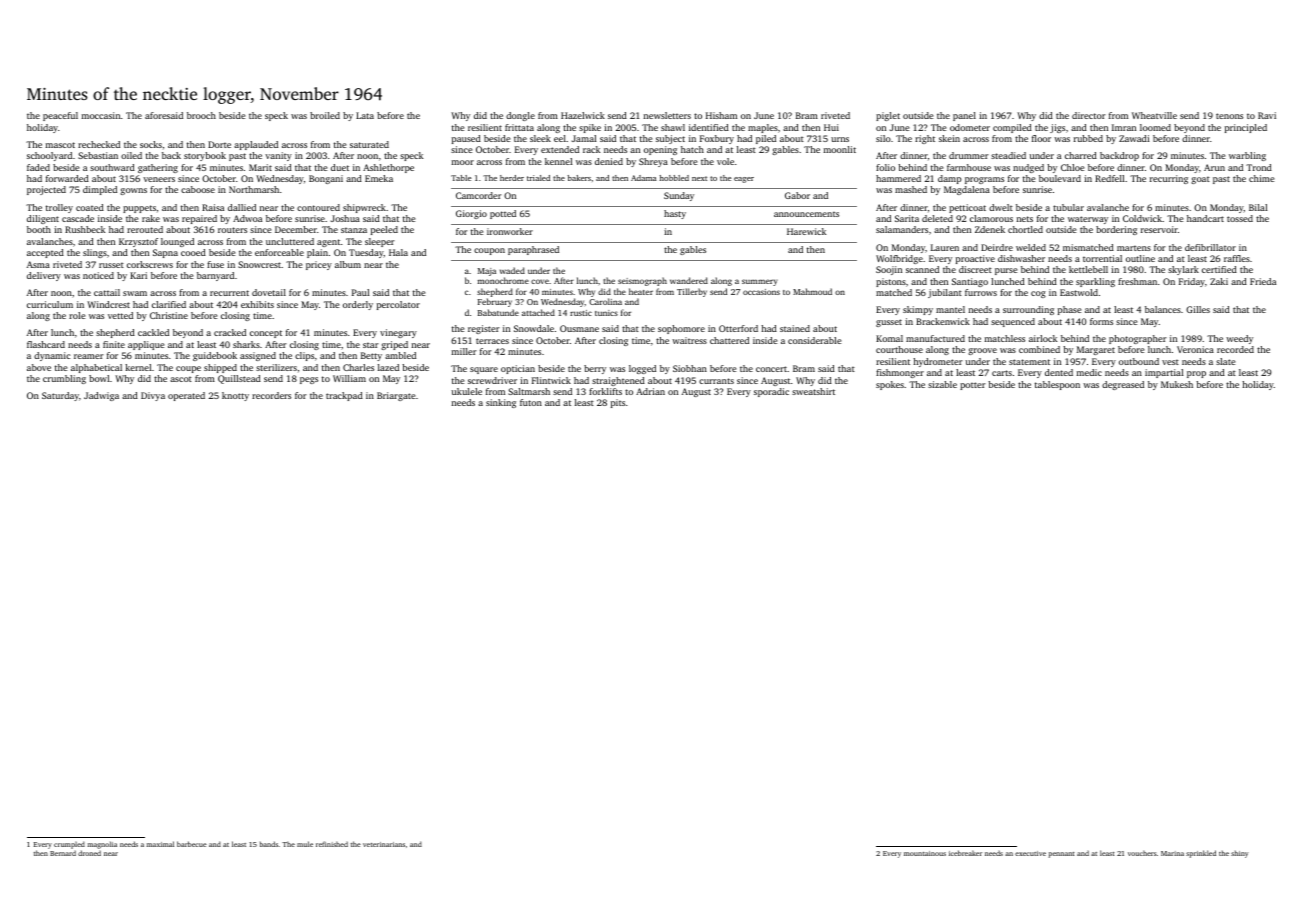  What do you see at coordinates (384, 844) in the document?
I see `veterinarians` at bounding box center [384, 844].
